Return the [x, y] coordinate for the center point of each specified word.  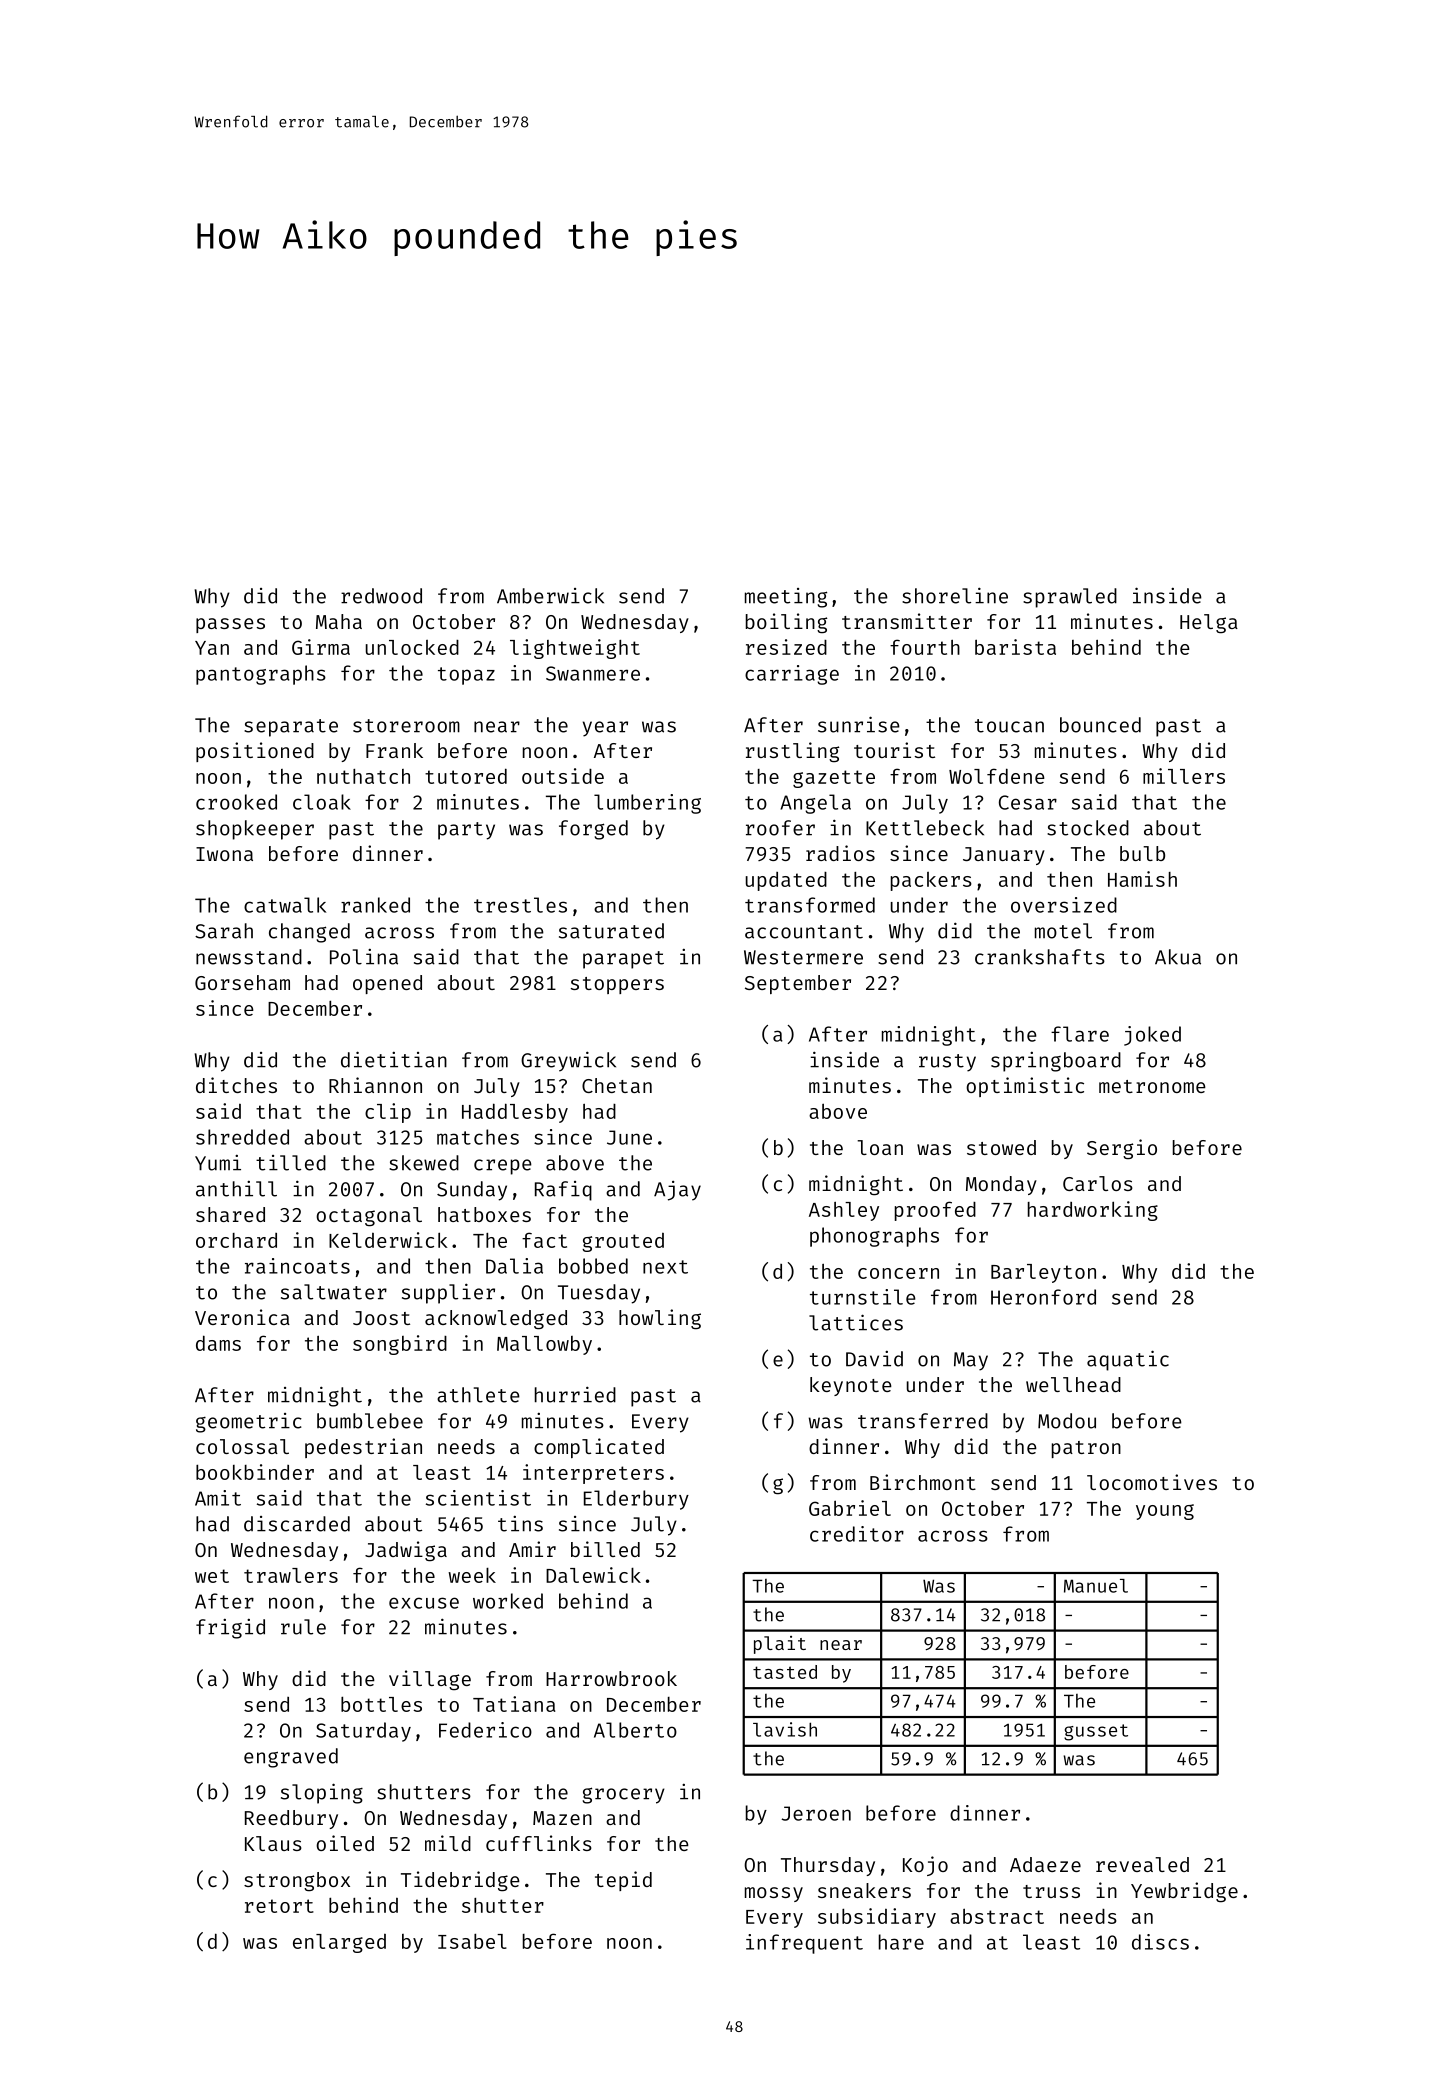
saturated [611, 931]
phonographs [874, 1237]
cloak [322, 802]
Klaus [273, 1843]
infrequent [804, 1944]
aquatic [1128, 1360]
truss [1051, 1891]
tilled [291, 1163]
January [1004, 856]
